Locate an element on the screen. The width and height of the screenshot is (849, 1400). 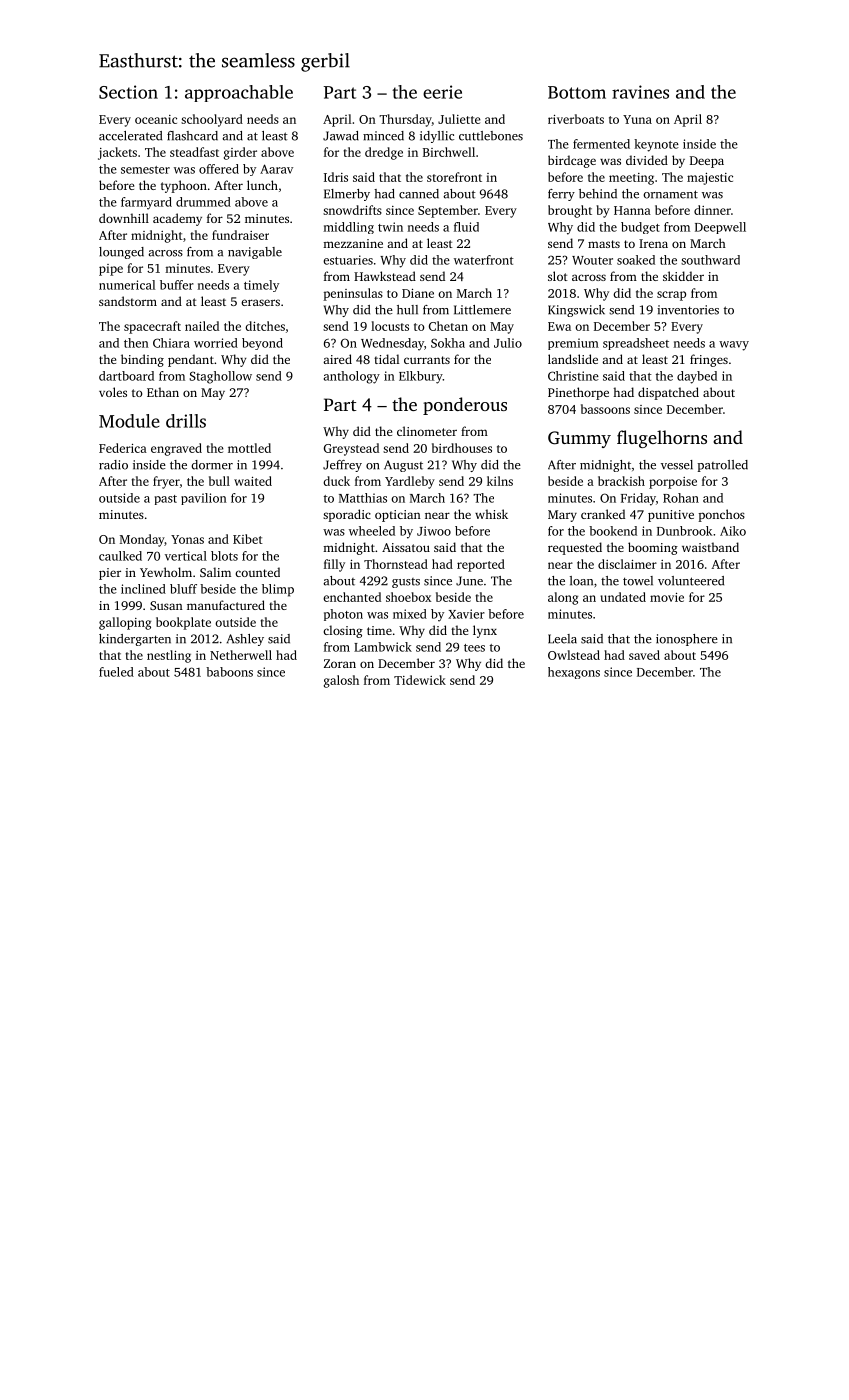
baboons is located at coordinates (229, 672).
